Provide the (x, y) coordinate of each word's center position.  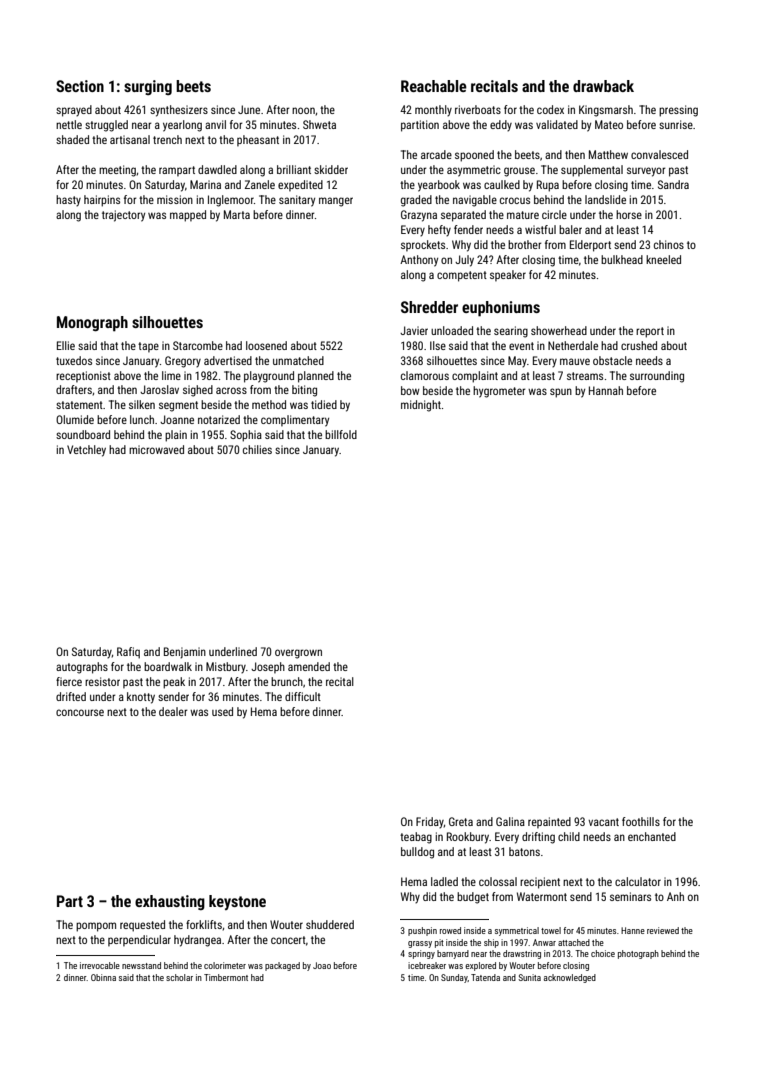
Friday (430, 823)
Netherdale (573, 345)
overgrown (298, 654)
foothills (641, 821)
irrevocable (100, 965)
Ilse (438, 345)
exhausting (170, 902)
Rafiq (128, 653)
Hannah (606, 390)
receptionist (83, 376)
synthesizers (179, 111)
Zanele (260, 184)
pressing (678, 111)
